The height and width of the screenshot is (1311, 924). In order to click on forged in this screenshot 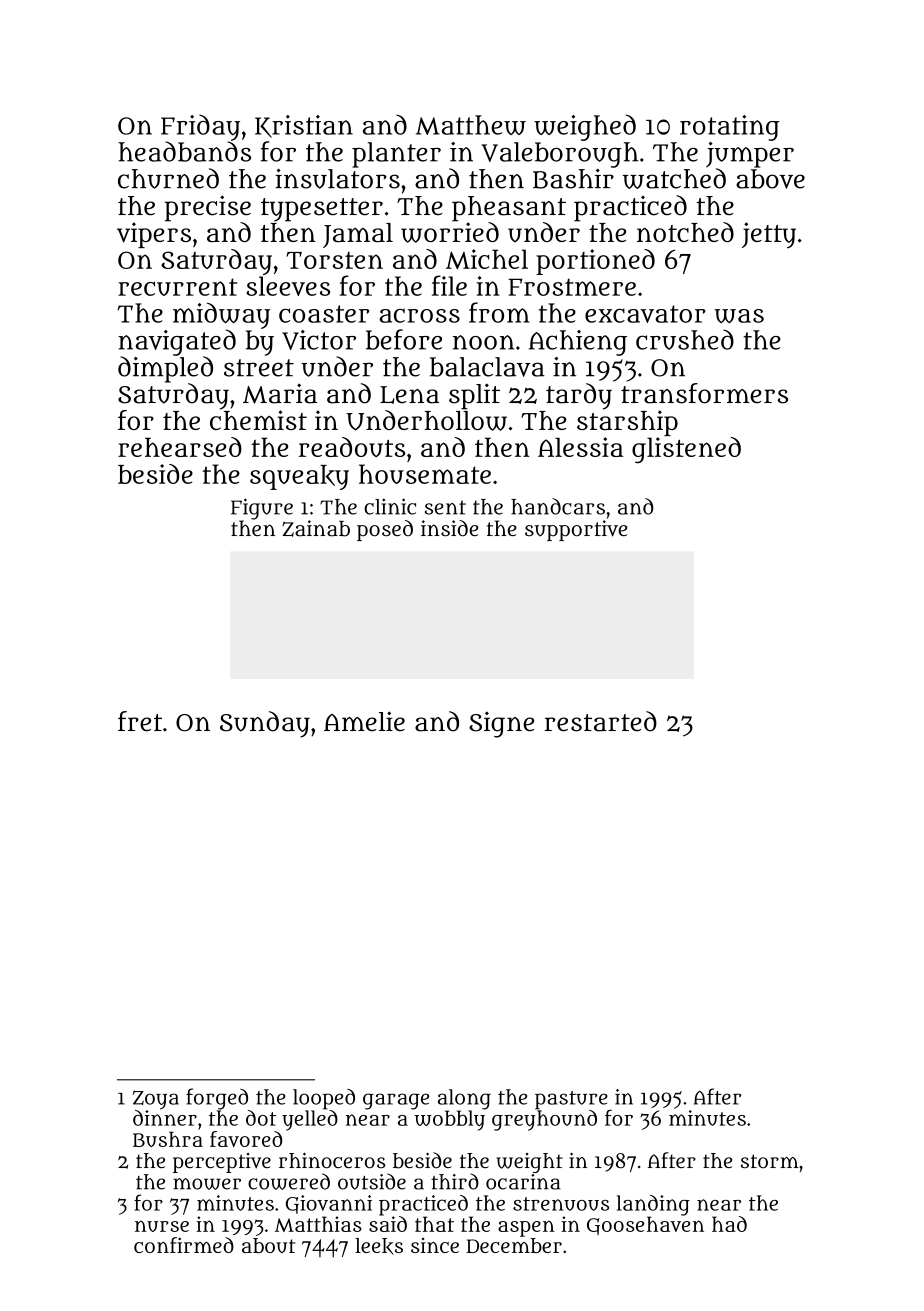, I will do `click(217, 1099)`.
